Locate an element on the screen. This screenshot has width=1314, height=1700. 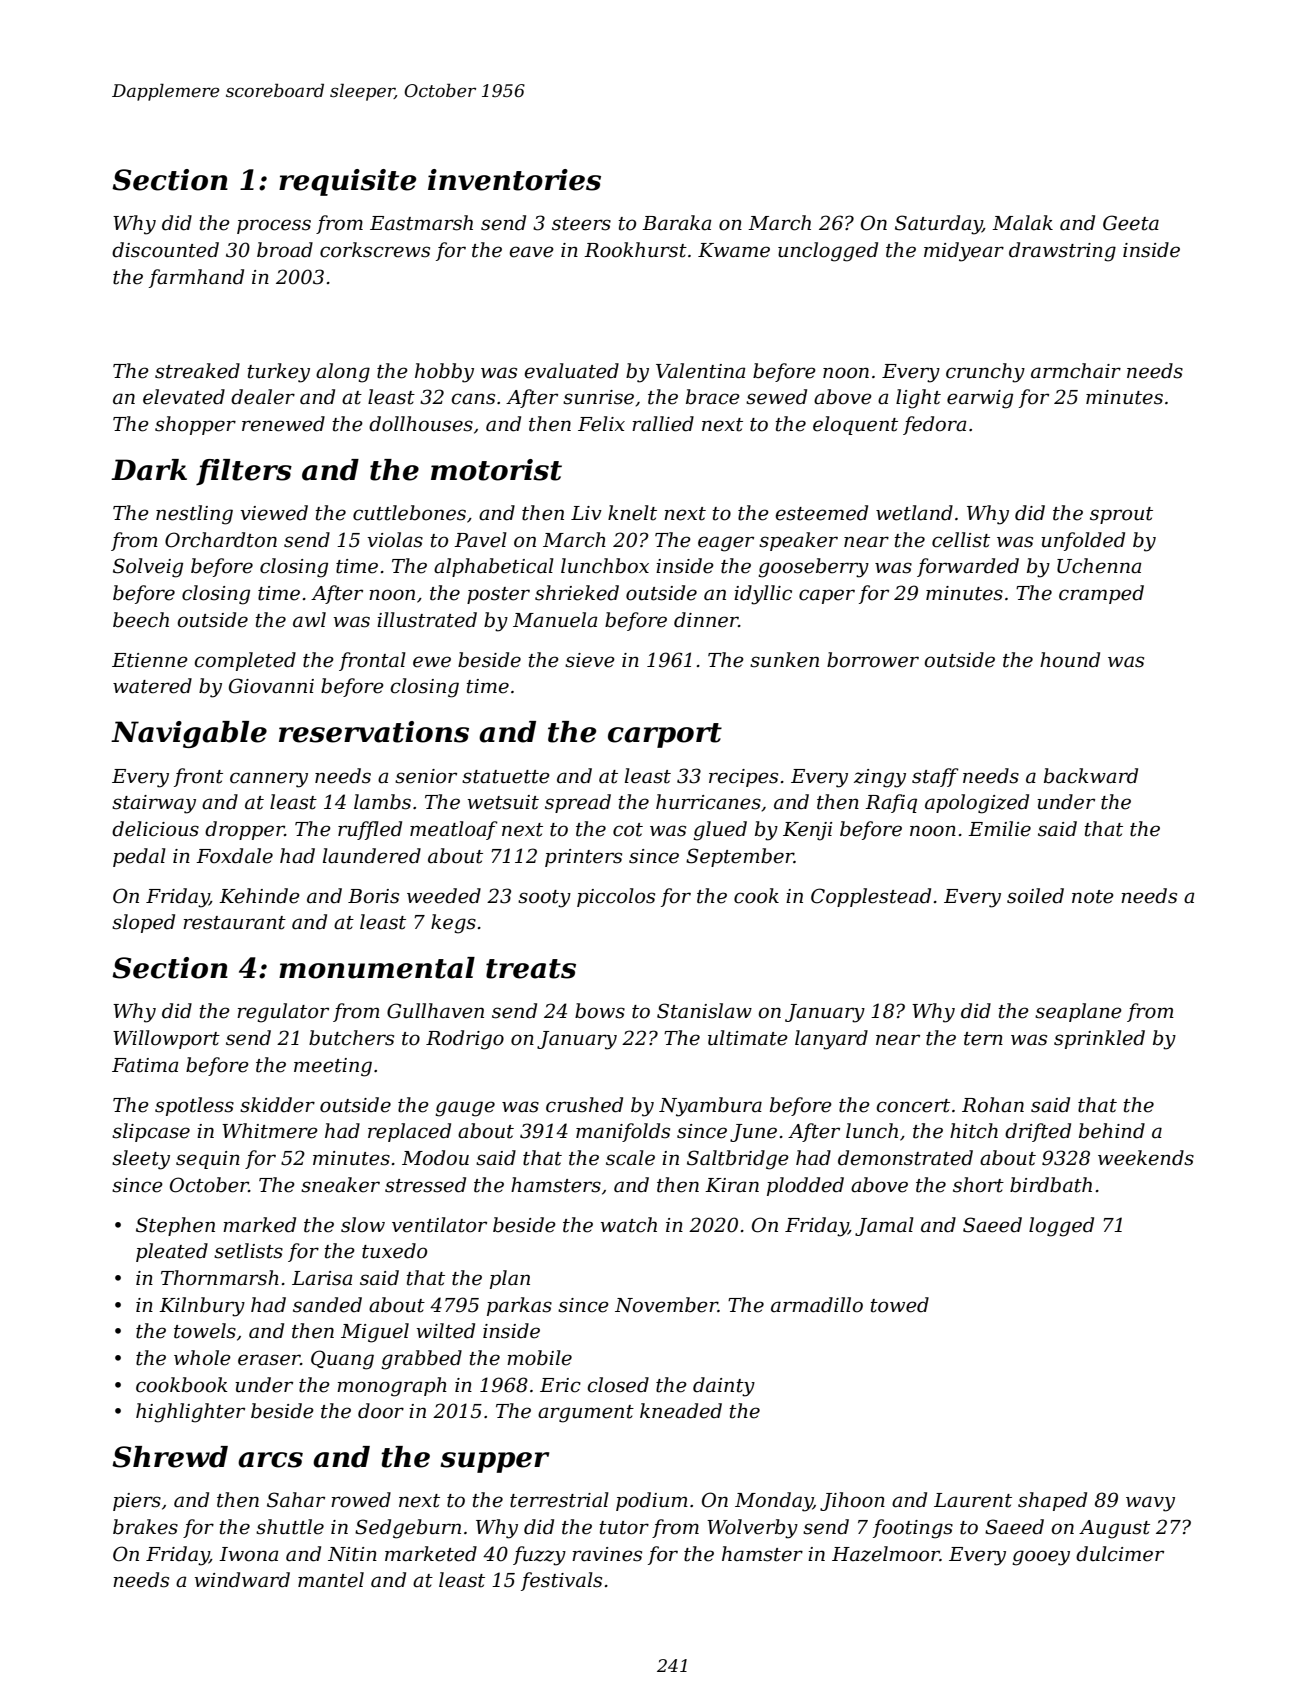
Shrewd is located at coordinates (170, 1457).
